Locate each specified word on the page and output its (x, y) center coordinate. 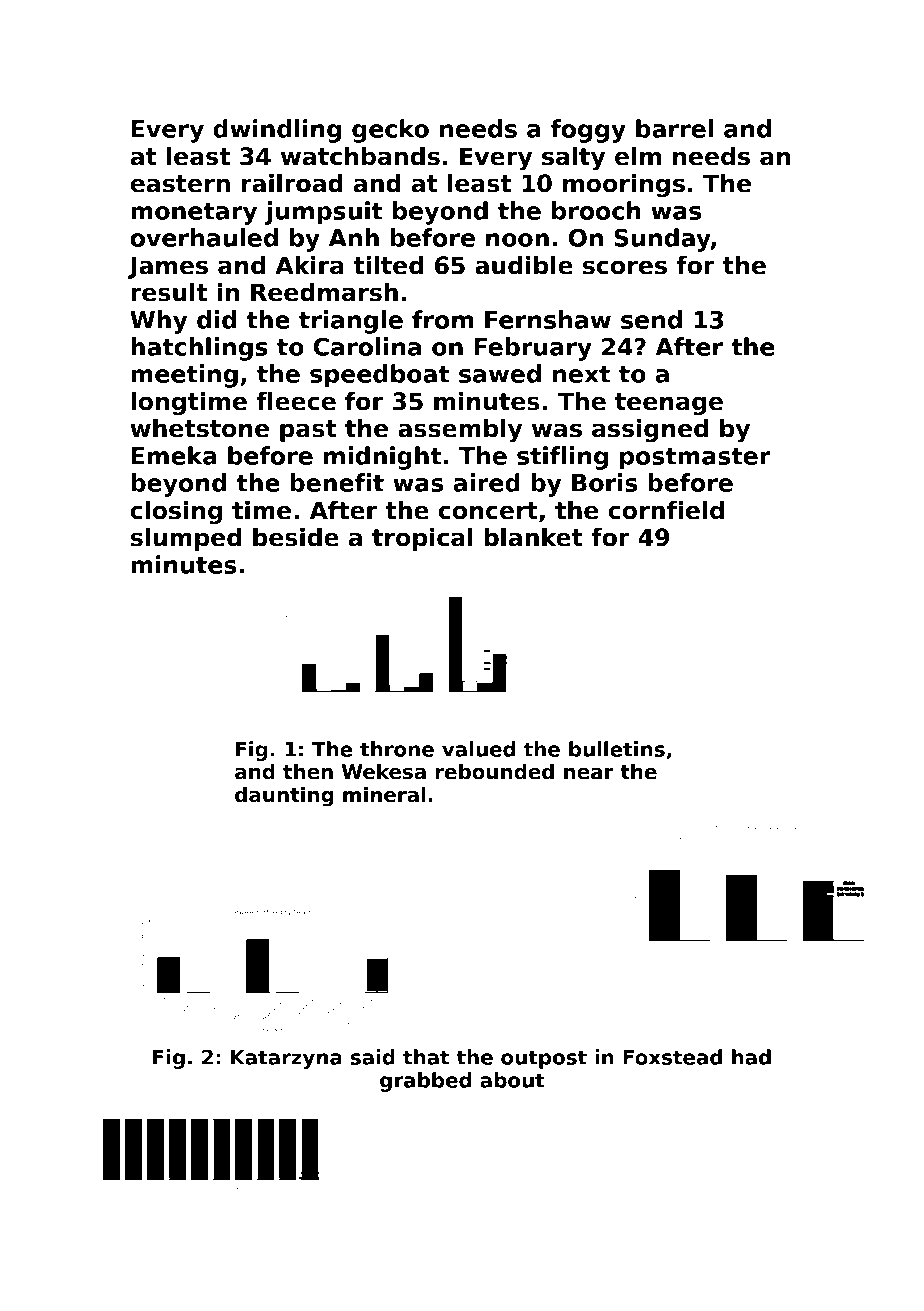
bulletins (617, 749)
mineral (384, 795)
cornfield (666, 510)
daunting (284, 797)
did (216, 319)
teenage (669, 404)
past (308, 431)
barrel (674, 128)
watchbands (360, 156)
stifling (562, 458)
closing (176, 512)
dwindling (277, 131)
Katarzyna (286, 1059)
